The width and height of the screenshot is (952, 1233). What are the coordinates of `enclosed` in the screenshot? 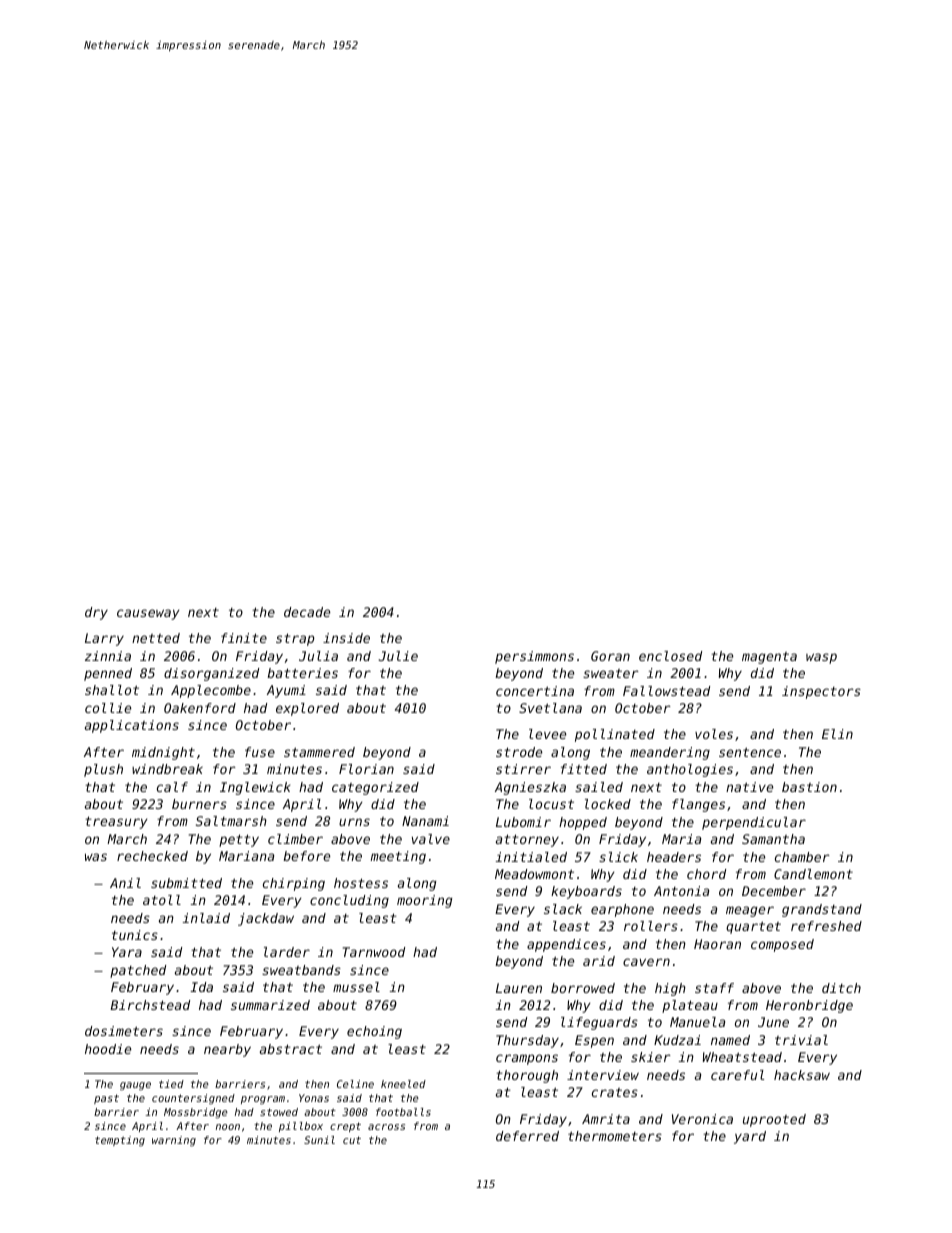 It's located at (670, 656).
